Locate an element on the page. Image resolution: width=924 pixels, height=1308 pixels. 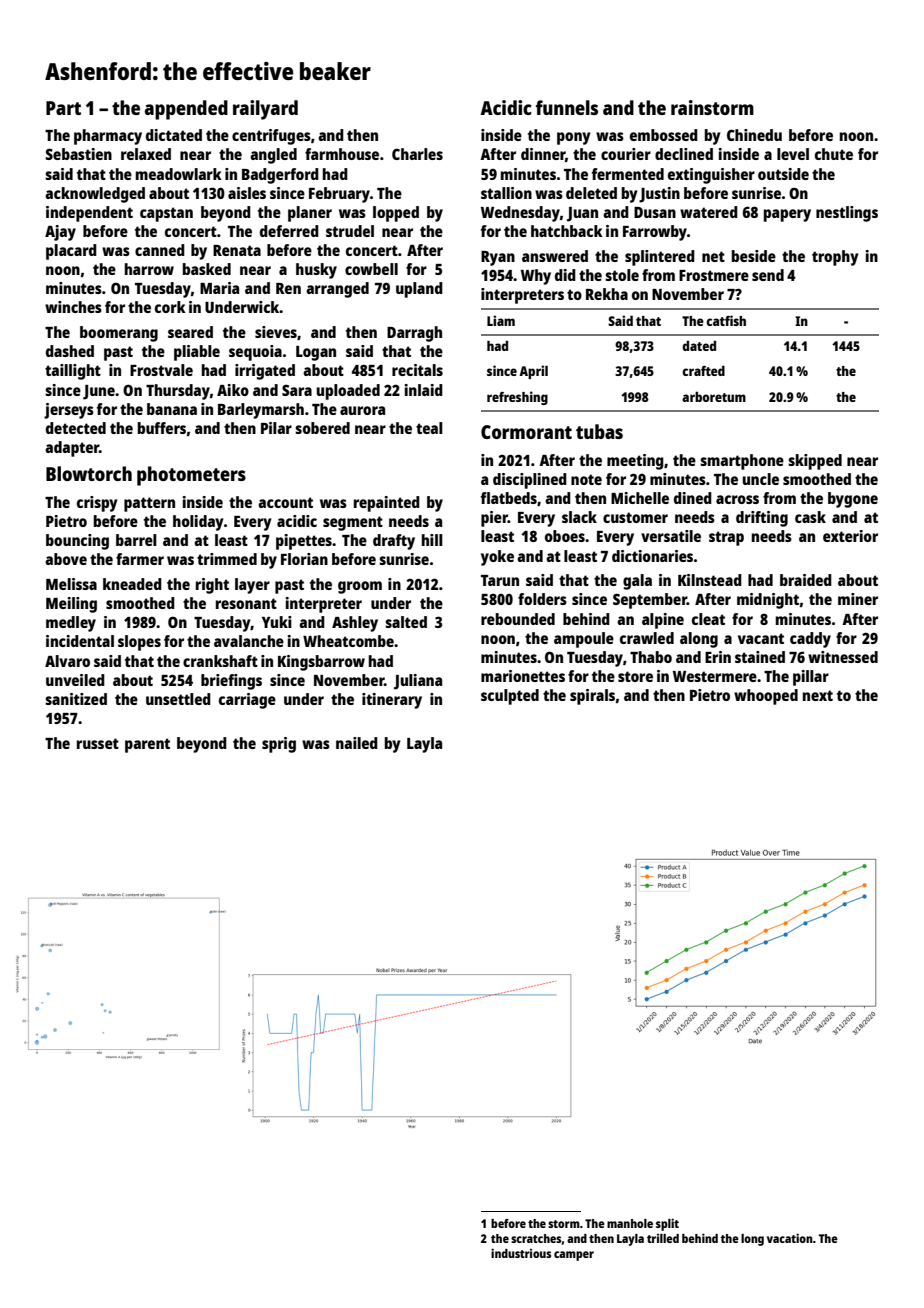
Frostmere is located at coordinates (714, 275).
